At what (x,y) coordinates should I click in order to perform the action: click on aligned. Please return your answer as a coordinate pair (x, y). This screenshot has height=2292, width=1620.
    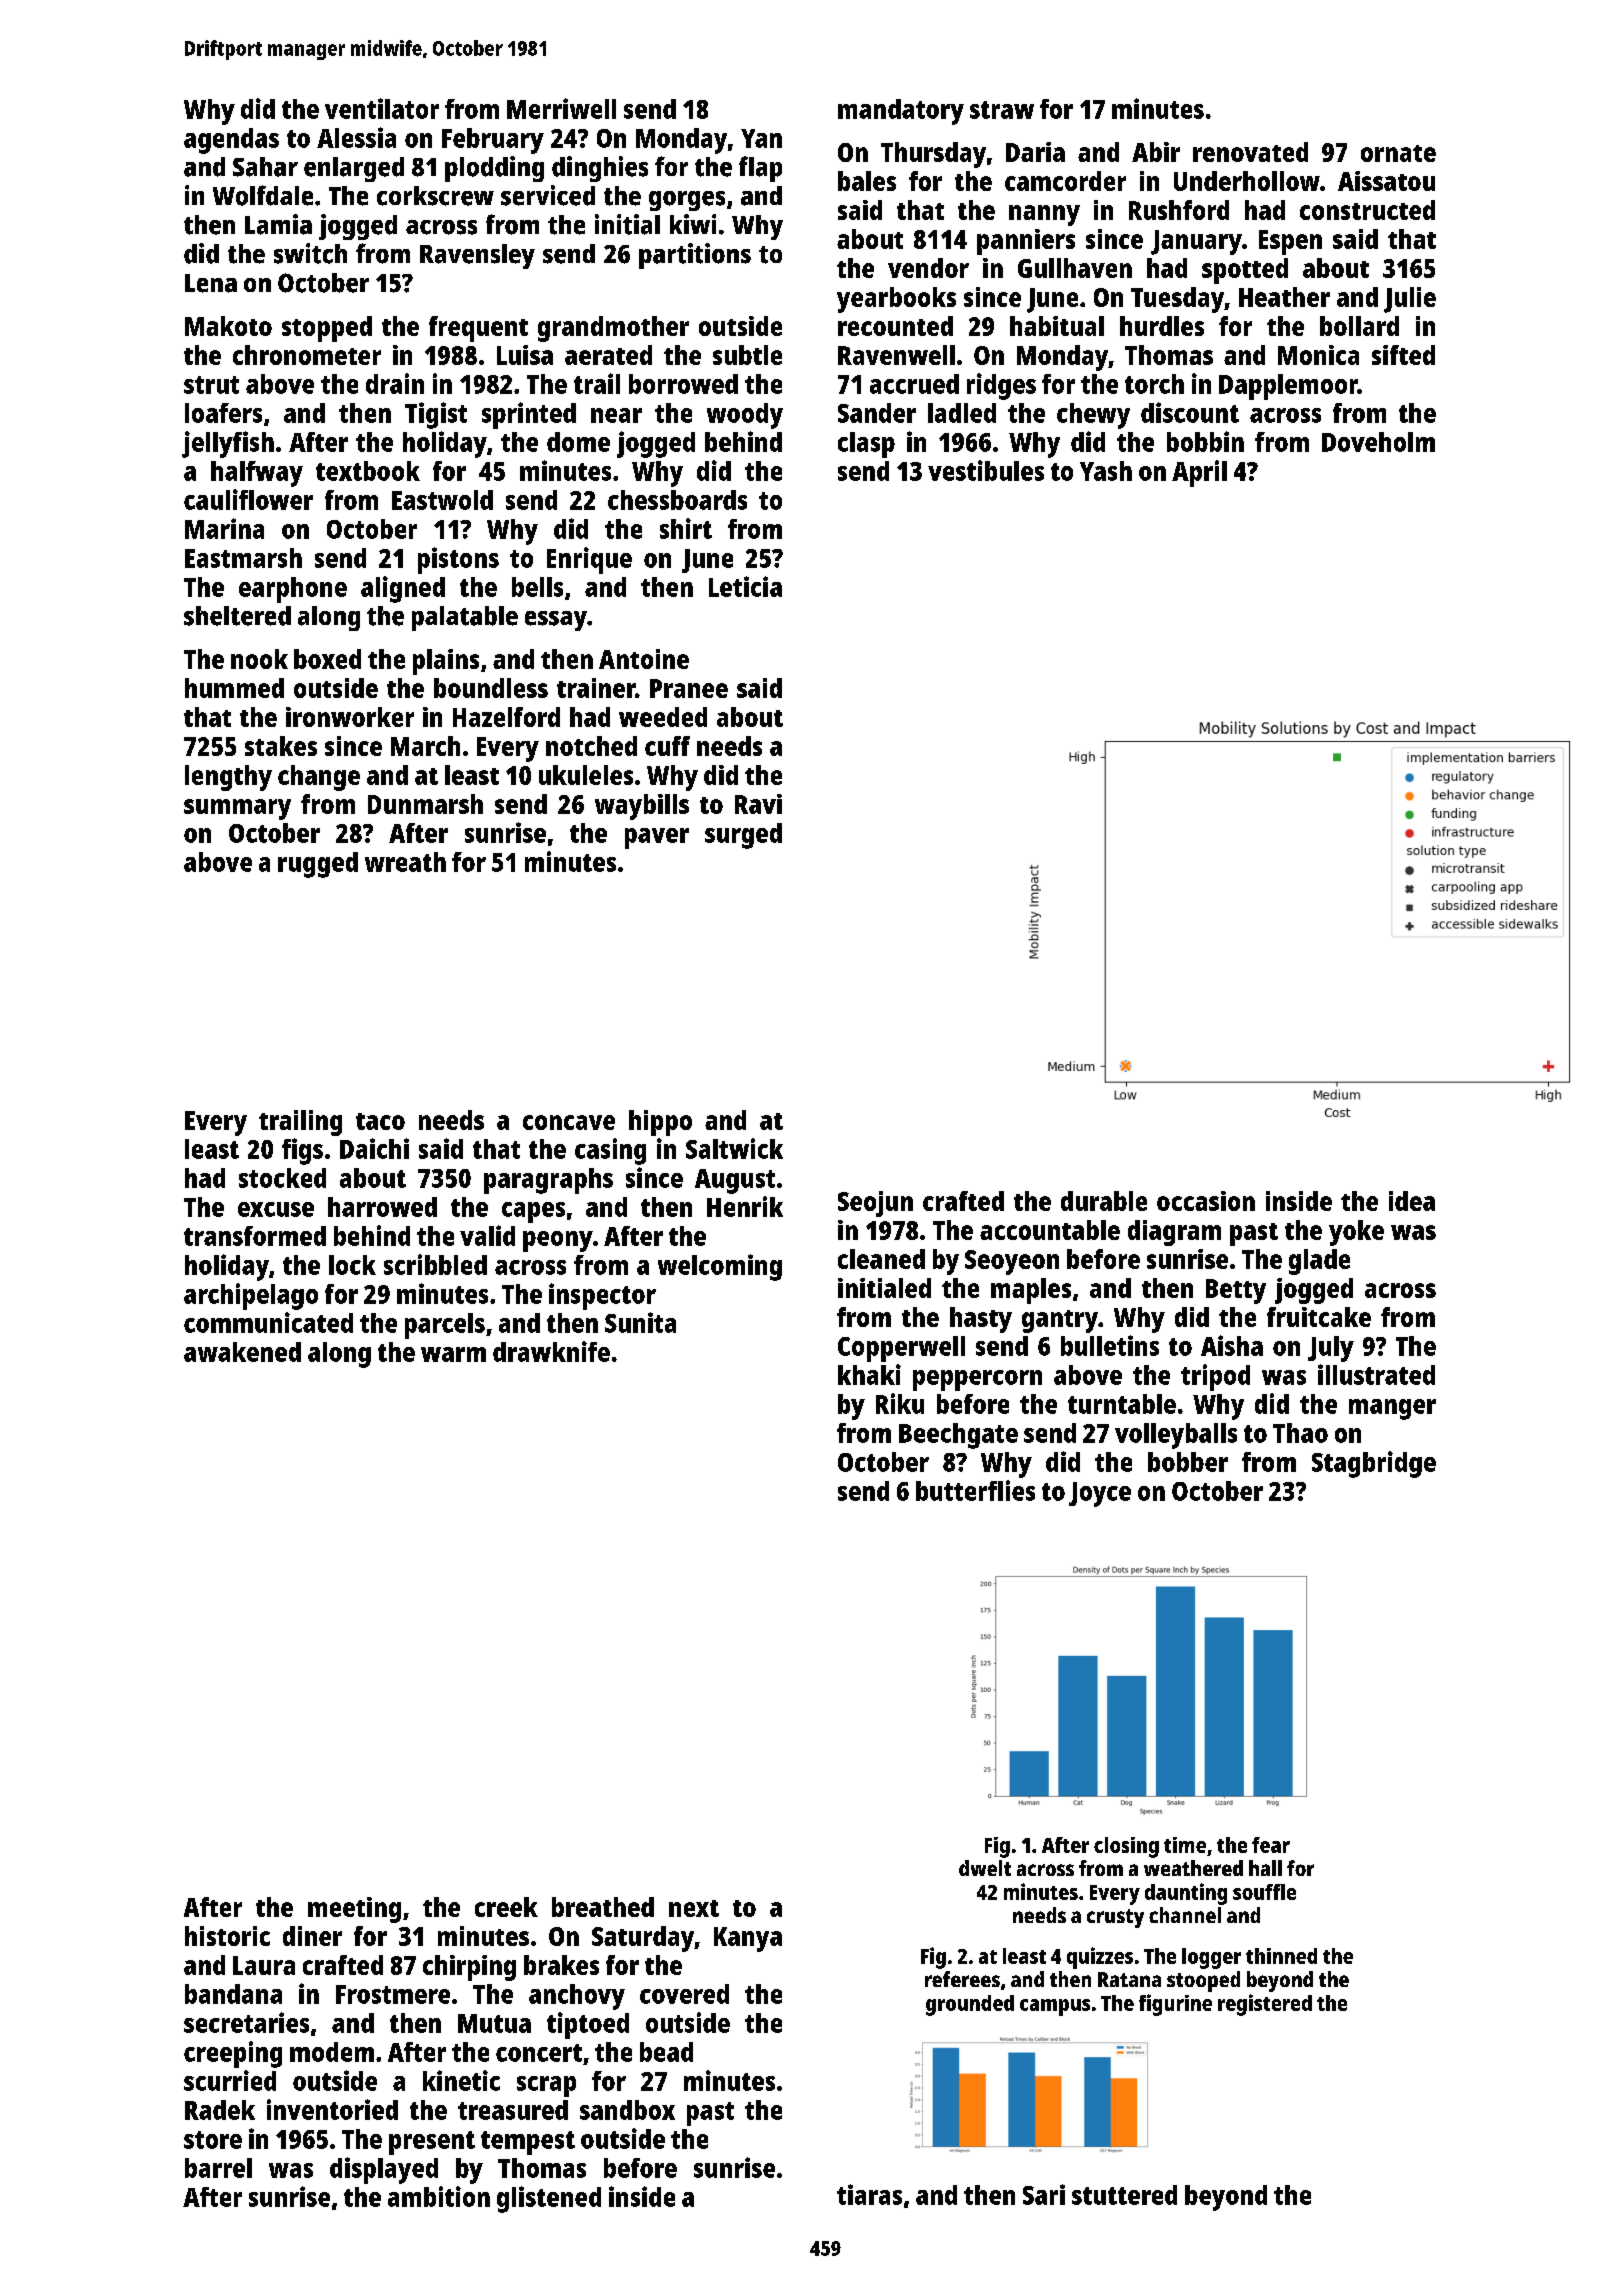
    Looking at the image, I should click on (403, 589).
